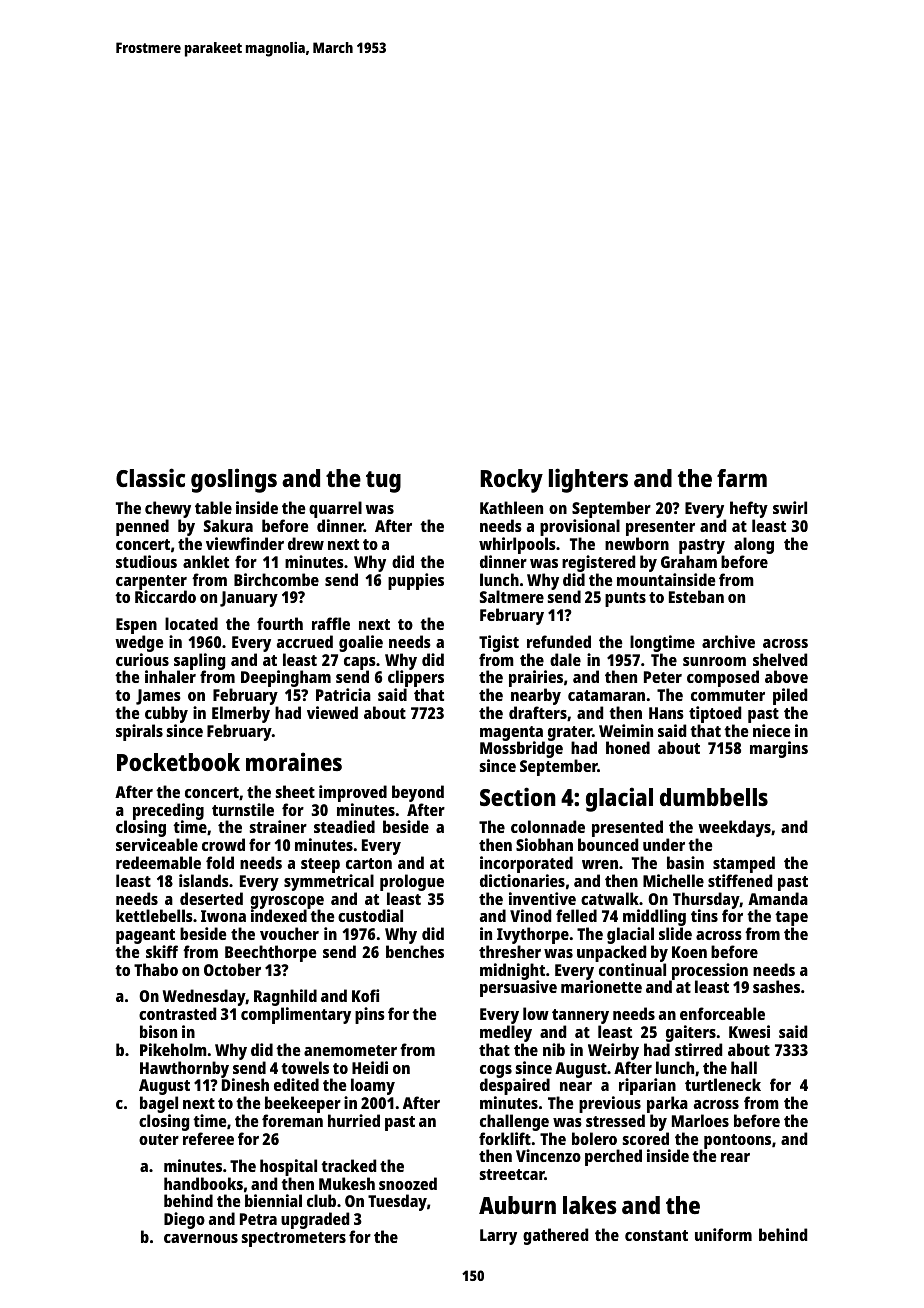 The width and height of the screenshot is (924, 1308). What do you see at coordinates (742, 478) in the screenshot?
I see `farm` at bounding box center [742, 478].
